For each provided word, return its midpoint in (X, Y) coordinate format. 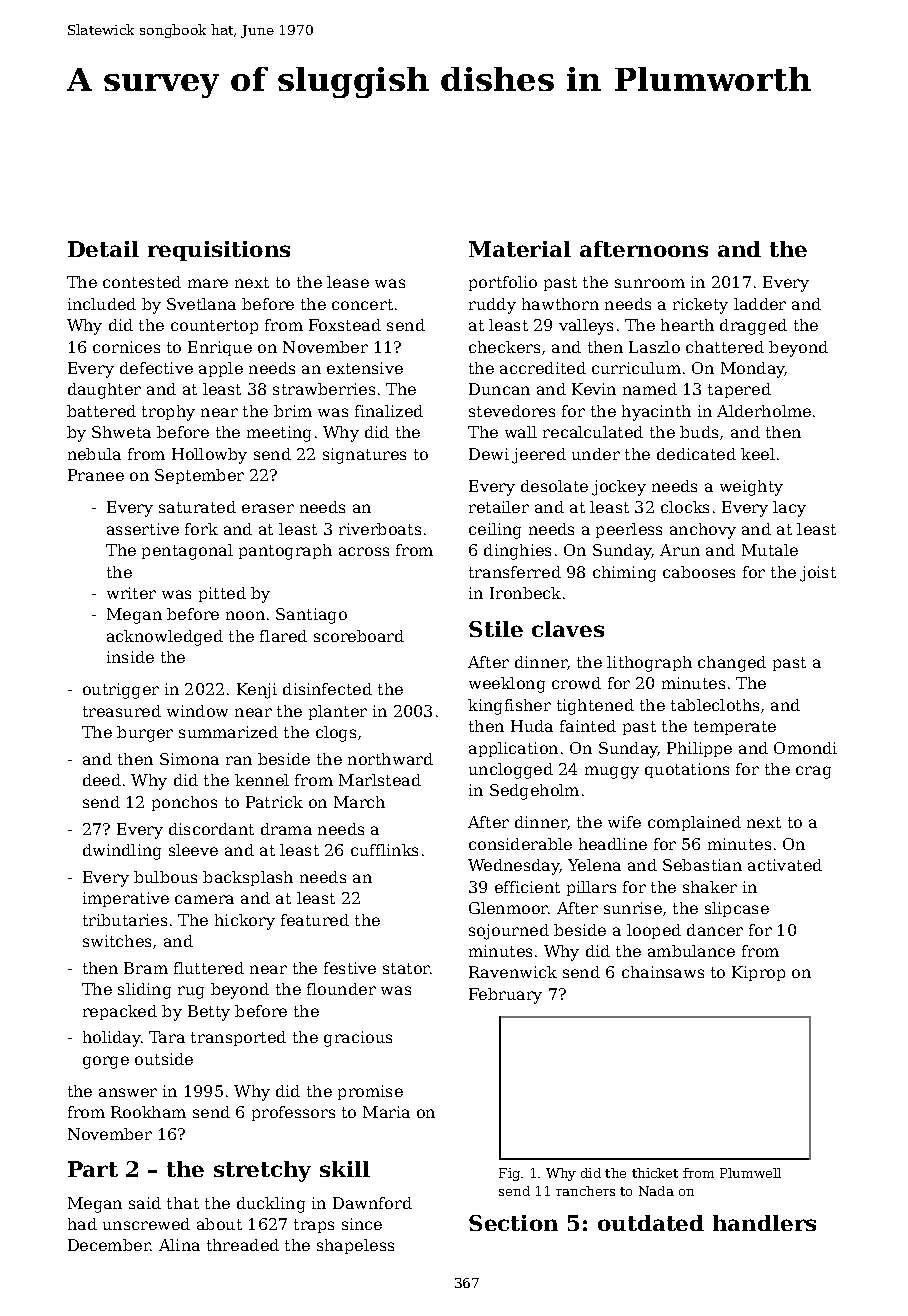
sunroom (650, 283)
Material (520, 249)
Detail (103, 249)
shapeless (355, 1246)
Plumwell (750, 1173)
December (109, 1245)
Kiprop (758, 973)
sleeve (193, 850)
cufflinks (384, 850)
